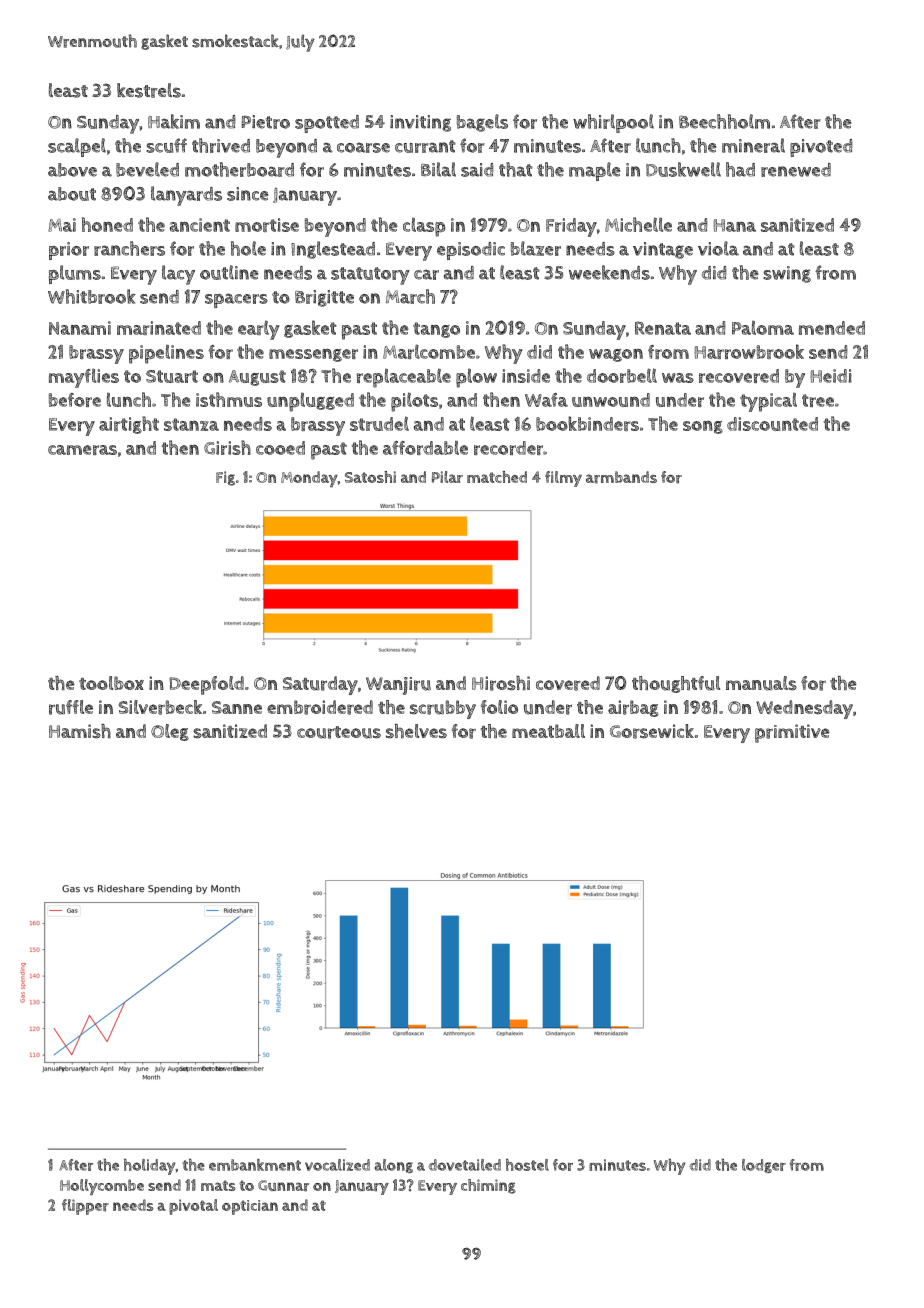 The width and height of the page is (924, 1308). Describe the element at coordinates (792, 733) in the page. I see `primitive` at that location.
